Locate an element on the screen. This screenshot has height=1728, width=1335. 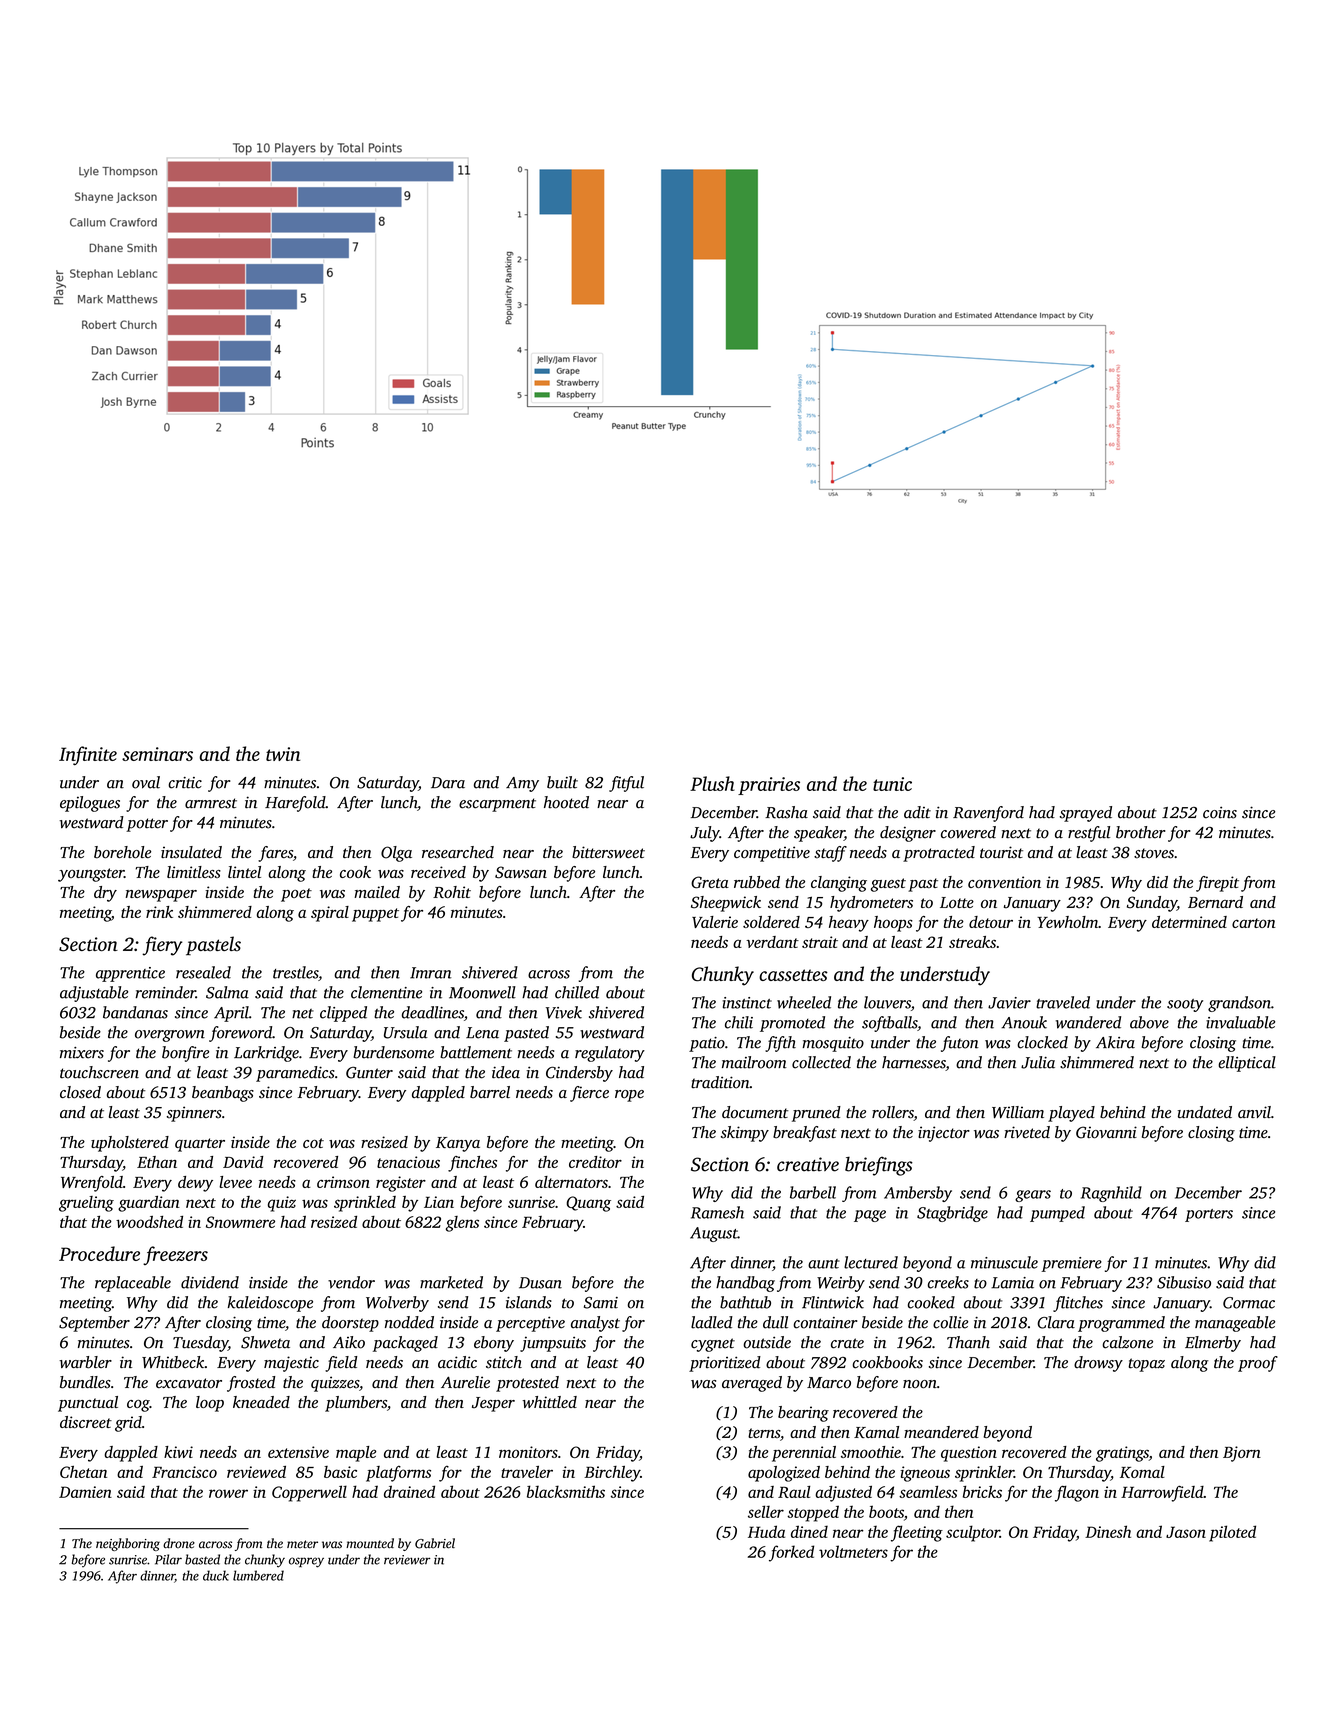
Kanya is located at coordinates (458, 1144).
